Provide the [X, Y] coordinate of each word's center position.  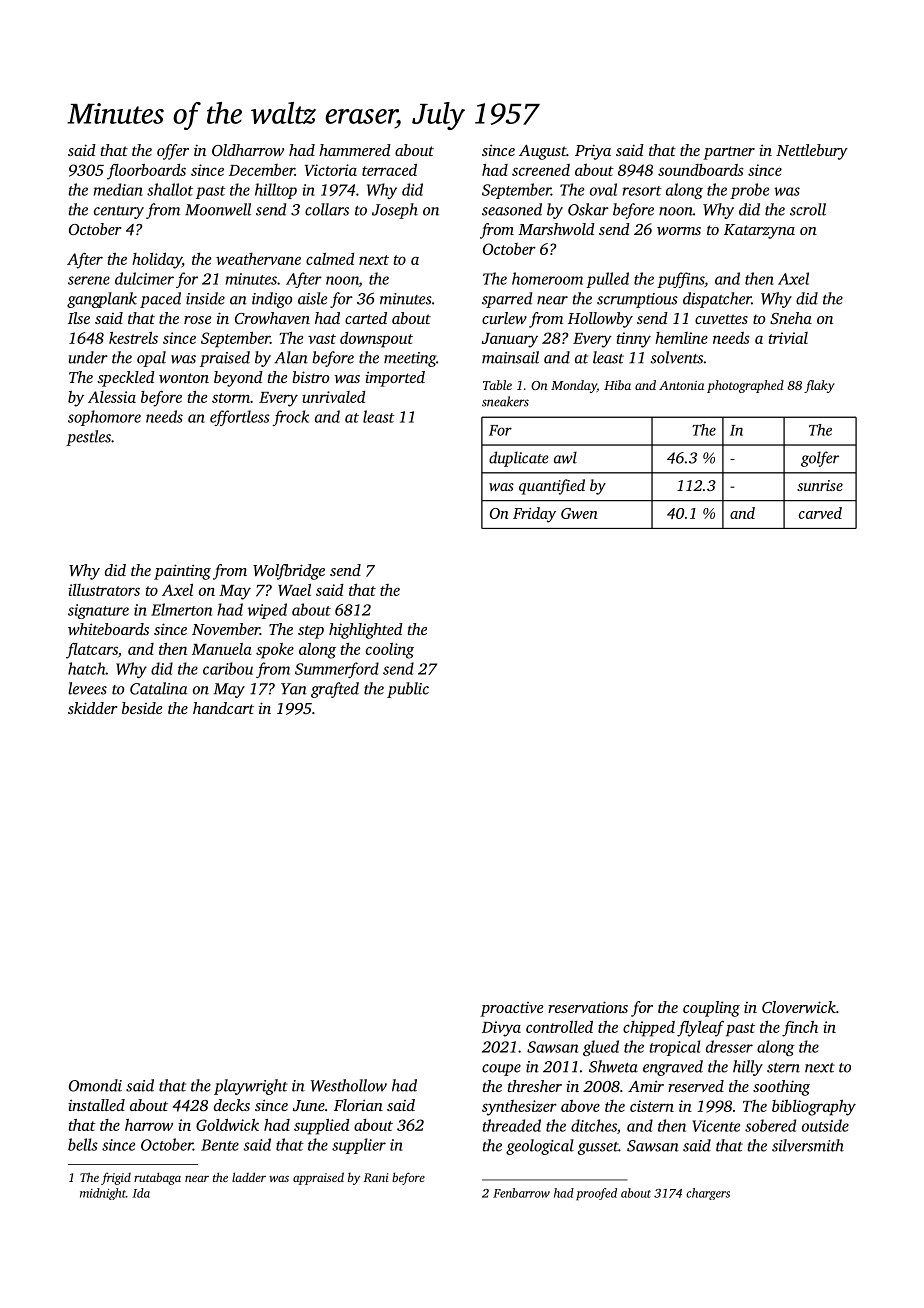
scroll [808, 209]
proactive [511, 1009]
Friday [534, 515]
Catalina [159, 688]
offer [173, 152]
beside [142, 708]
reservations [588, 1007]
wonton [184, 378]
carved [820, 513]
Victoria [331, 170]
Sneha [791, 318]
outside [825, 1125]
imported [395, 379]
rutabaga [157, 1178]
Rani [376, 1177]
